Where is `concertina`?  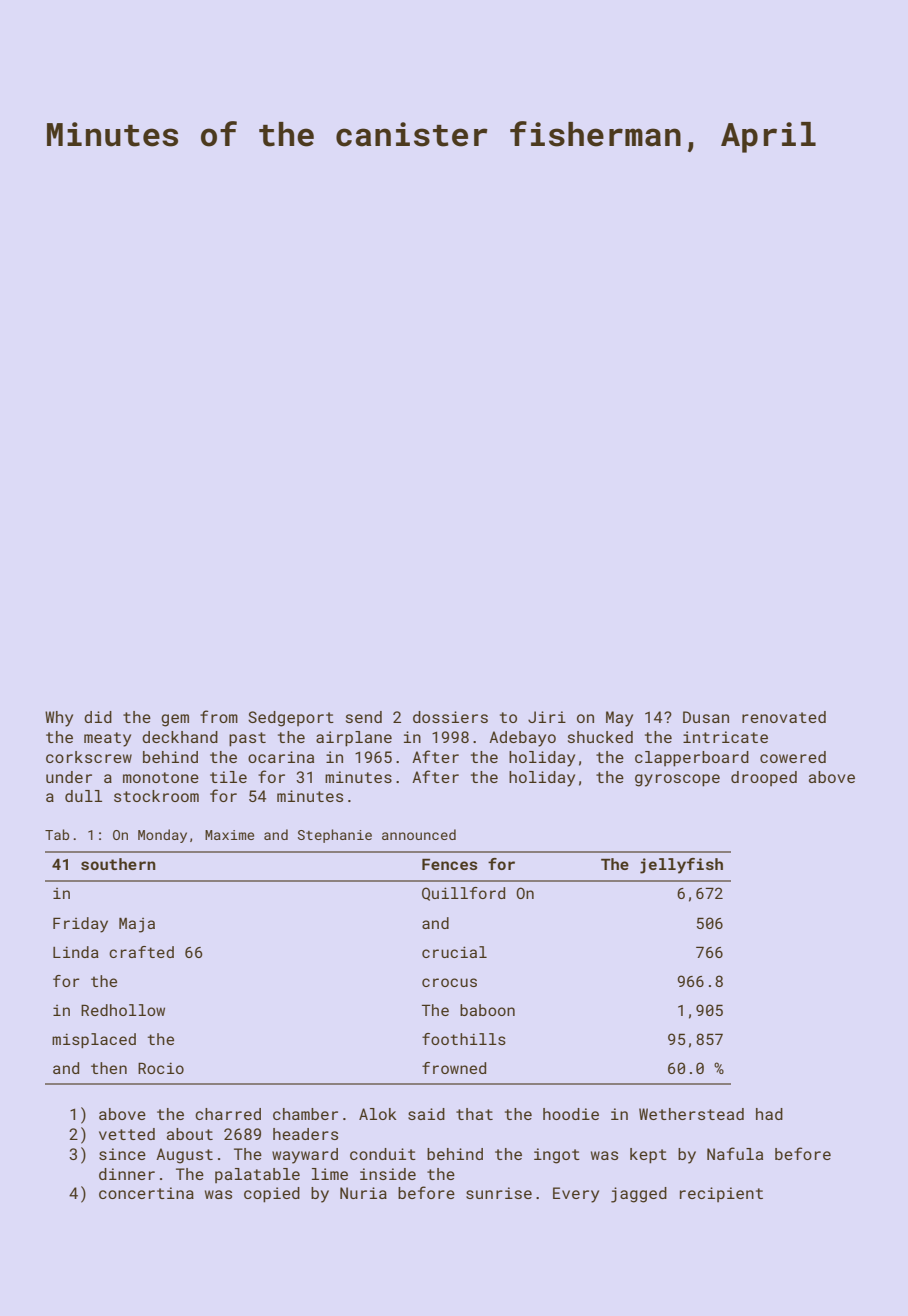
concertina is located at coordinates (146, 1193).
